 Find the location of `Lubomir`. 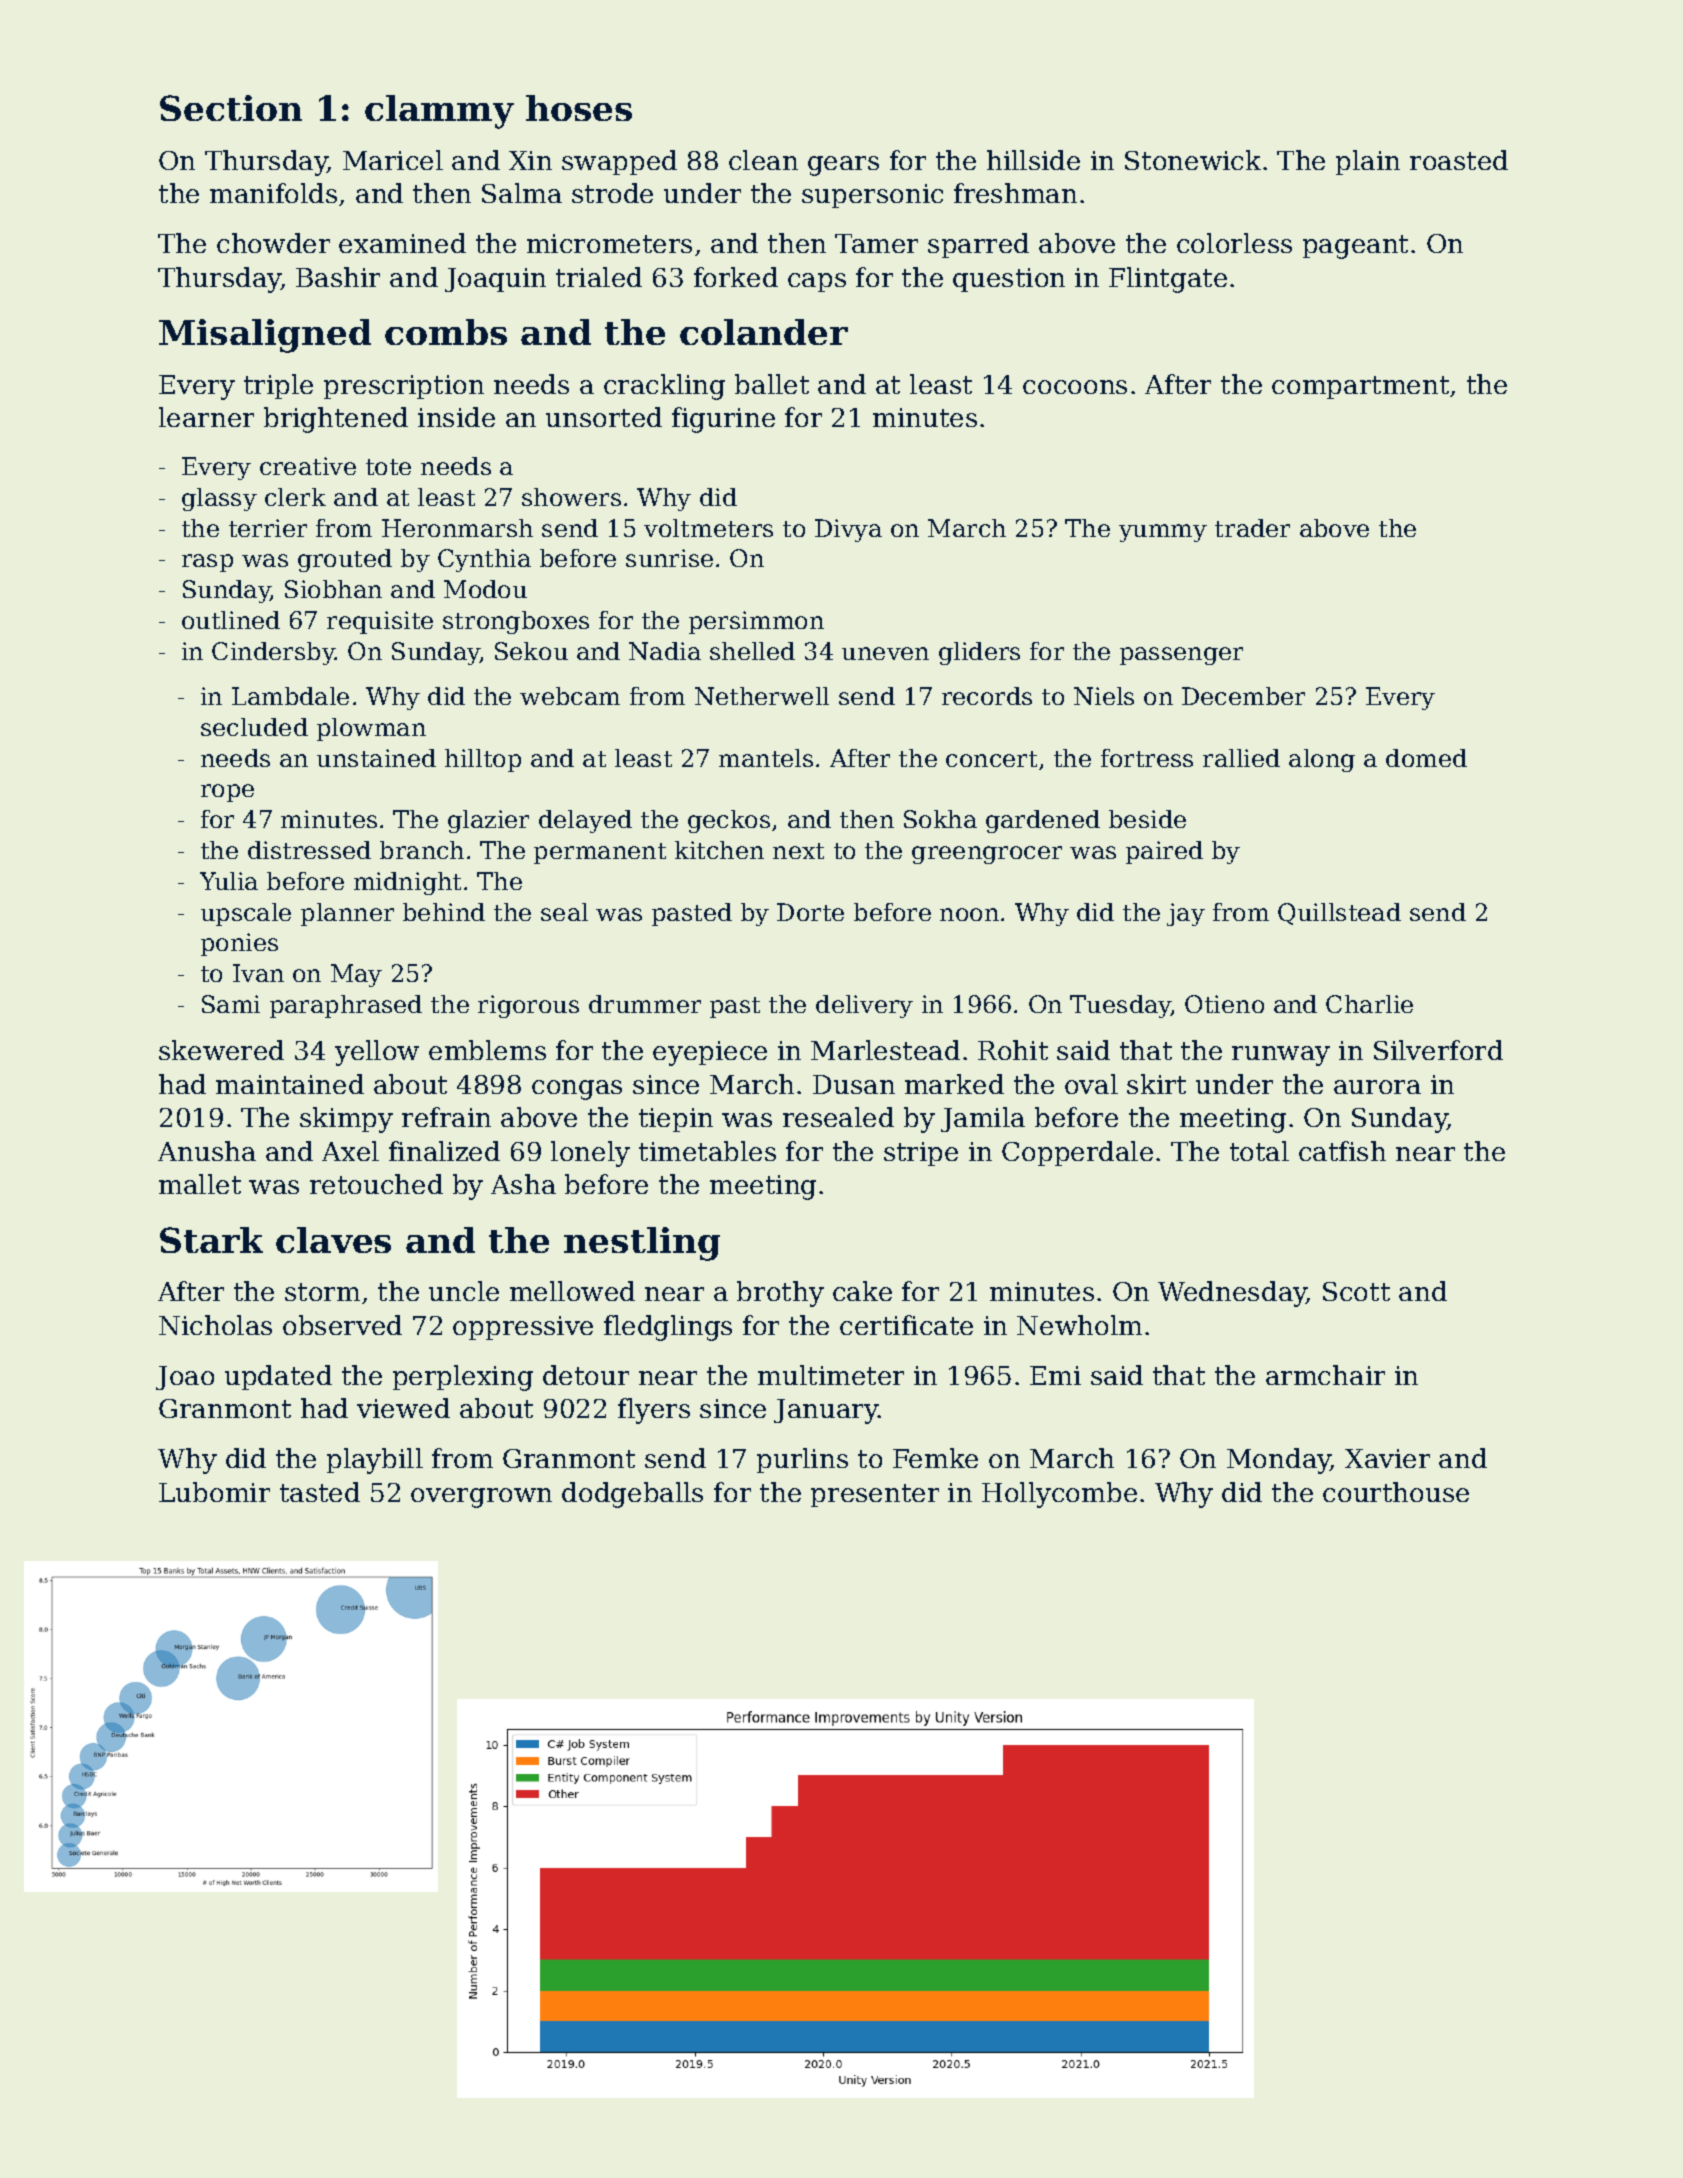

Lubomir is located at coordinates (214, 1492).
